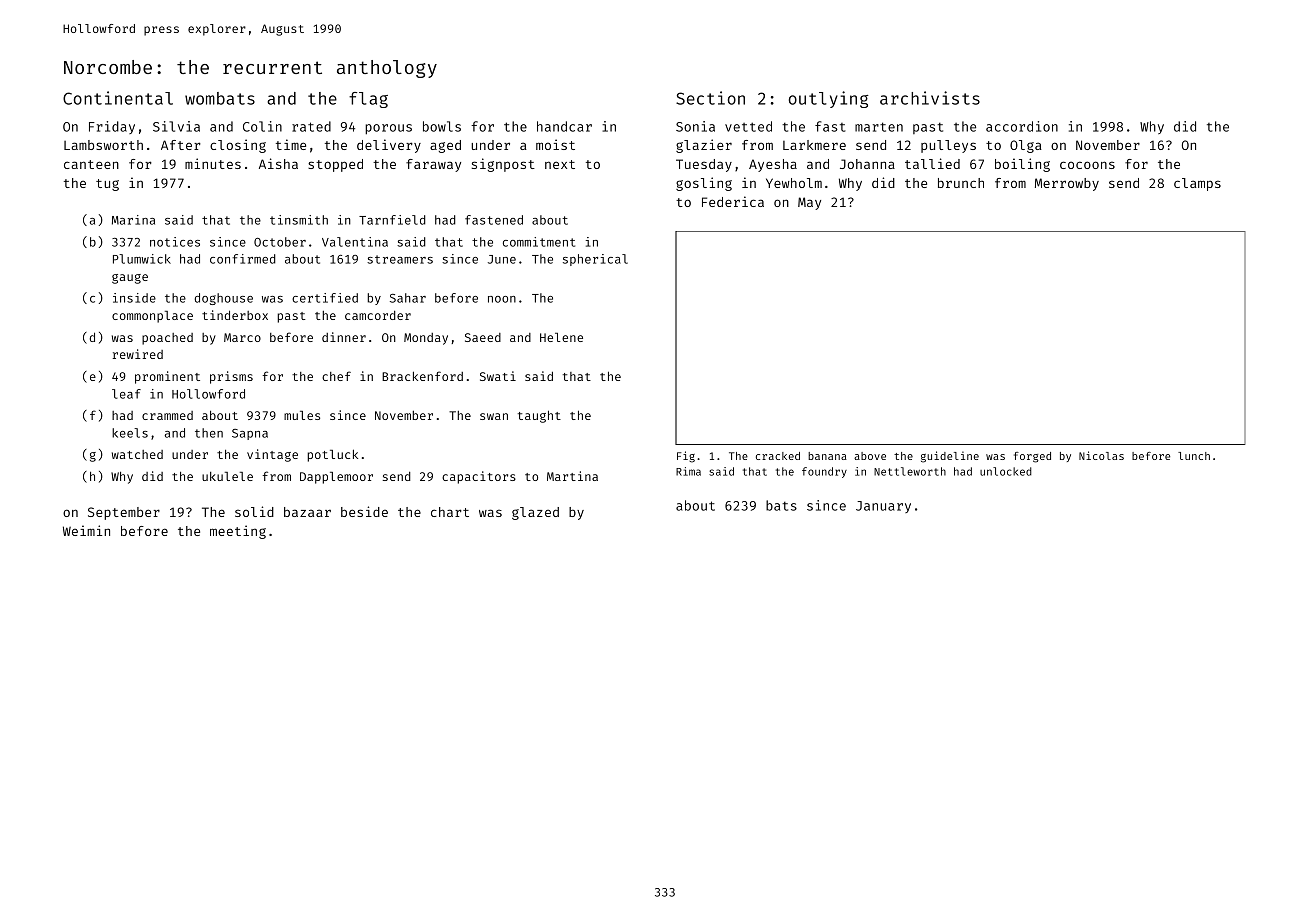  What do you see at coordinates (829, 99) in the image?
I see `outlying` at bounding box center [829, 99].
